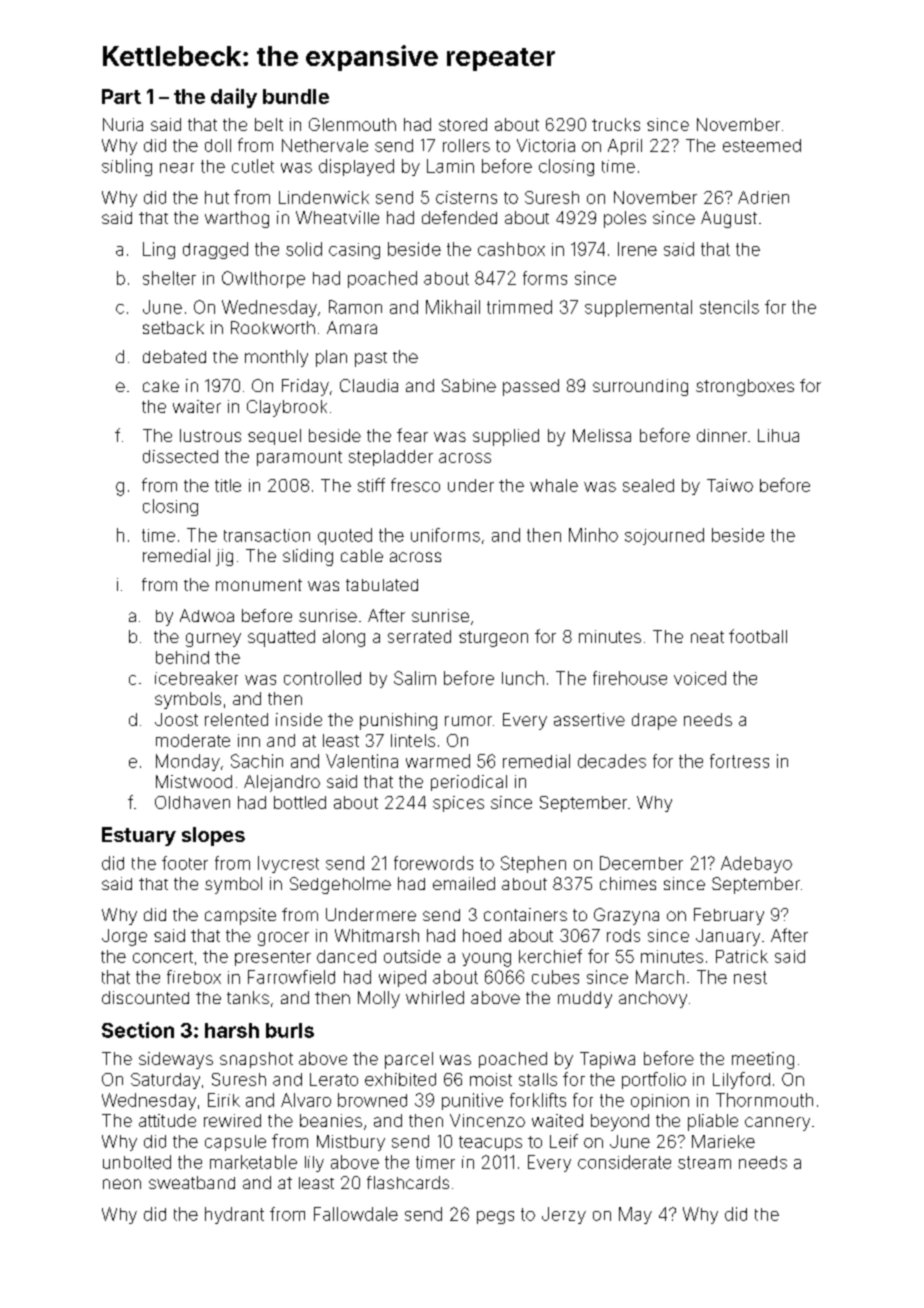 The height and width of the screenshot is (1308, 924). What do you see at coordinates (758, 636) in the screenshot?
I see `football` at bounding box center [758, 636].
